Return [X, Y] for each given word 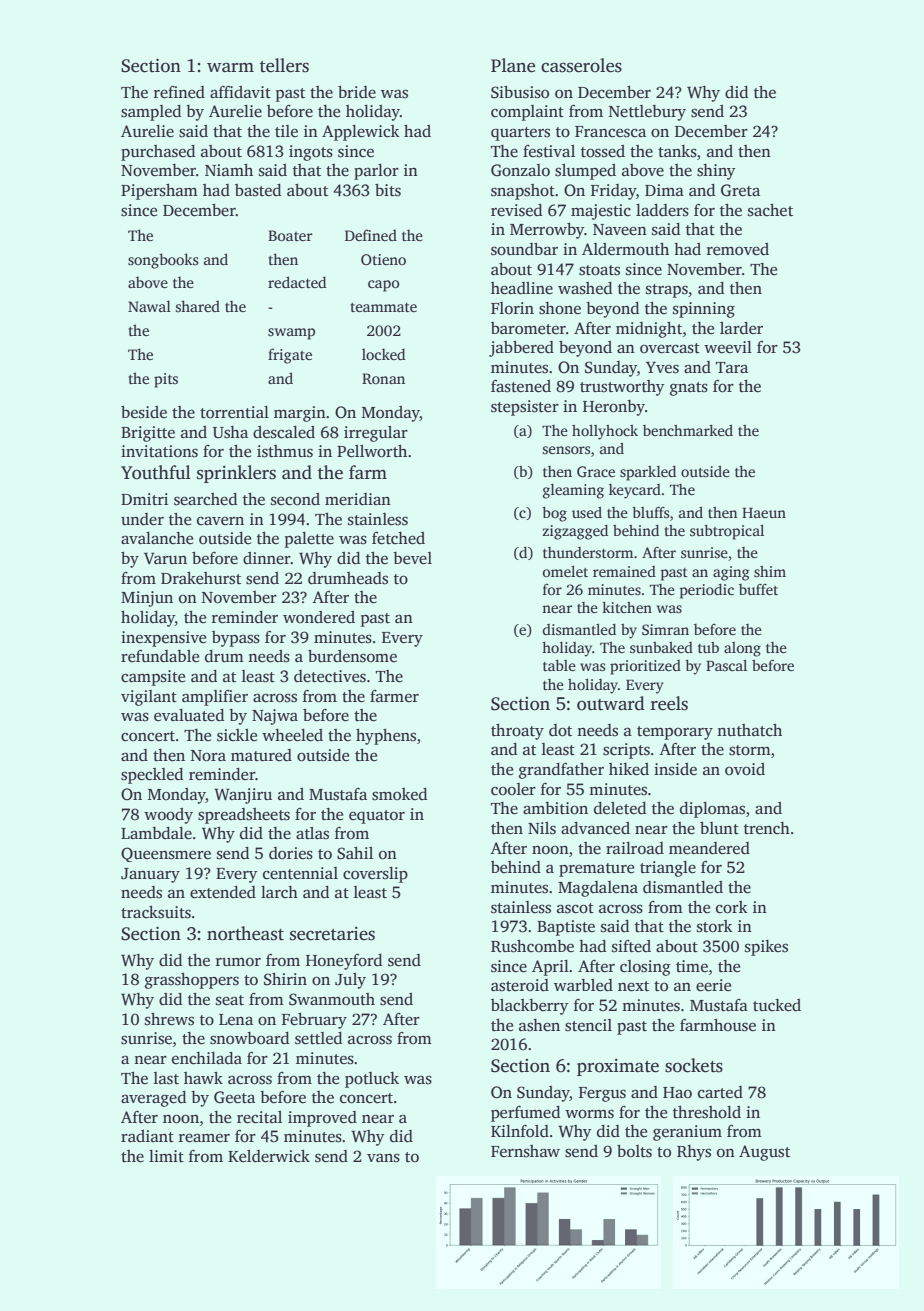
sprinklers [236, 474]
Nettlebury [647, 113]
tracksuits [156, 912]
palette [309, 540]
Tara [732, 367]
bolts [634, 1151]
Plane [513, 65]
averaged [153, 1099]
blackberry [530, 1007]
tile [286, 131]
